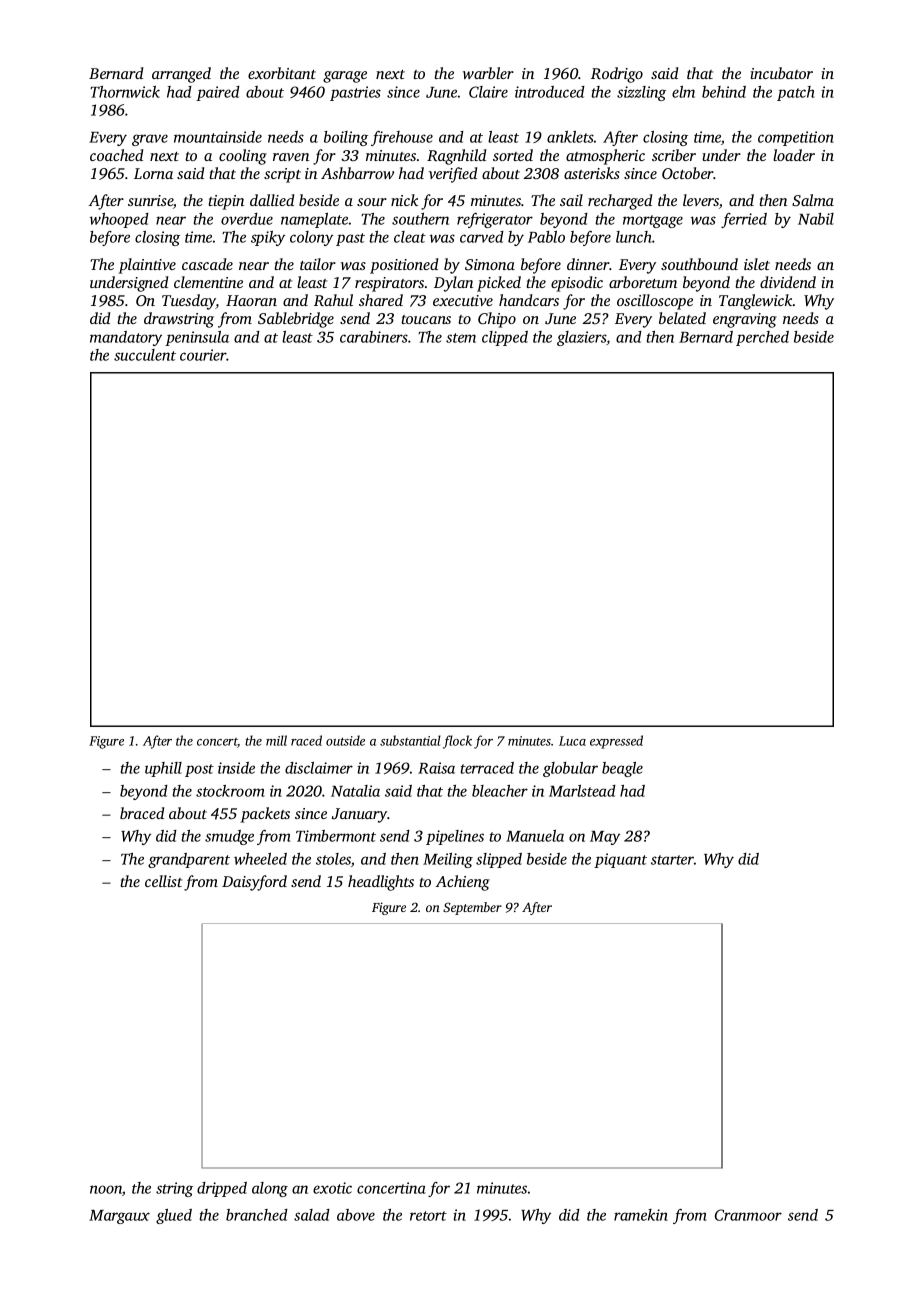 The image size is (924, 1308). I want to click on September, so click(472, 908).
